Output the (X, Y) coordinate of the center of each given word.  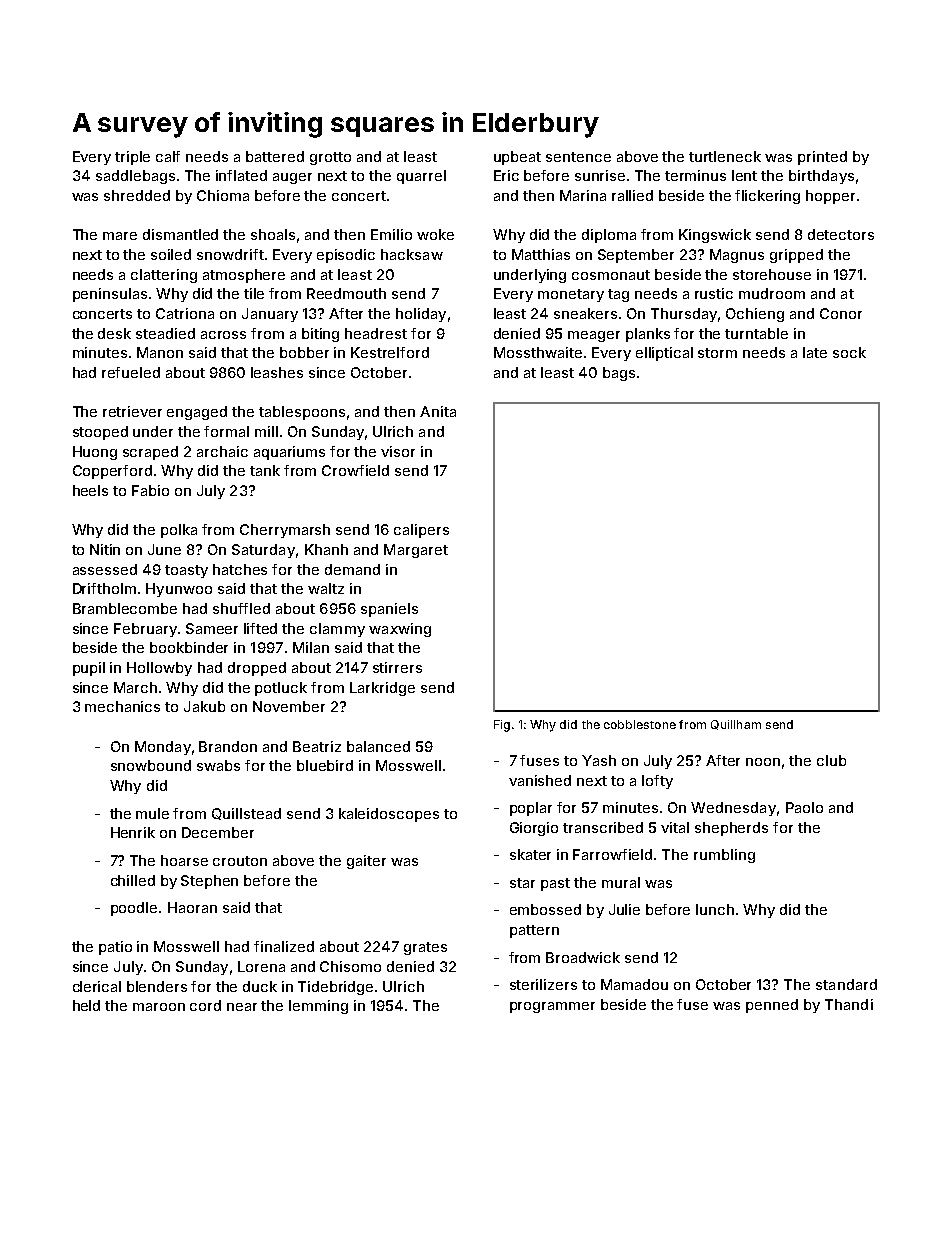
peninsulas (110, 295)
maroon (159, 1007)
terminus (695, 175)
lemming (318, 1007)
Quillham (736, 725)
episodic (346, 256)
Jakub (204, 706)
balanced (378, 746)
